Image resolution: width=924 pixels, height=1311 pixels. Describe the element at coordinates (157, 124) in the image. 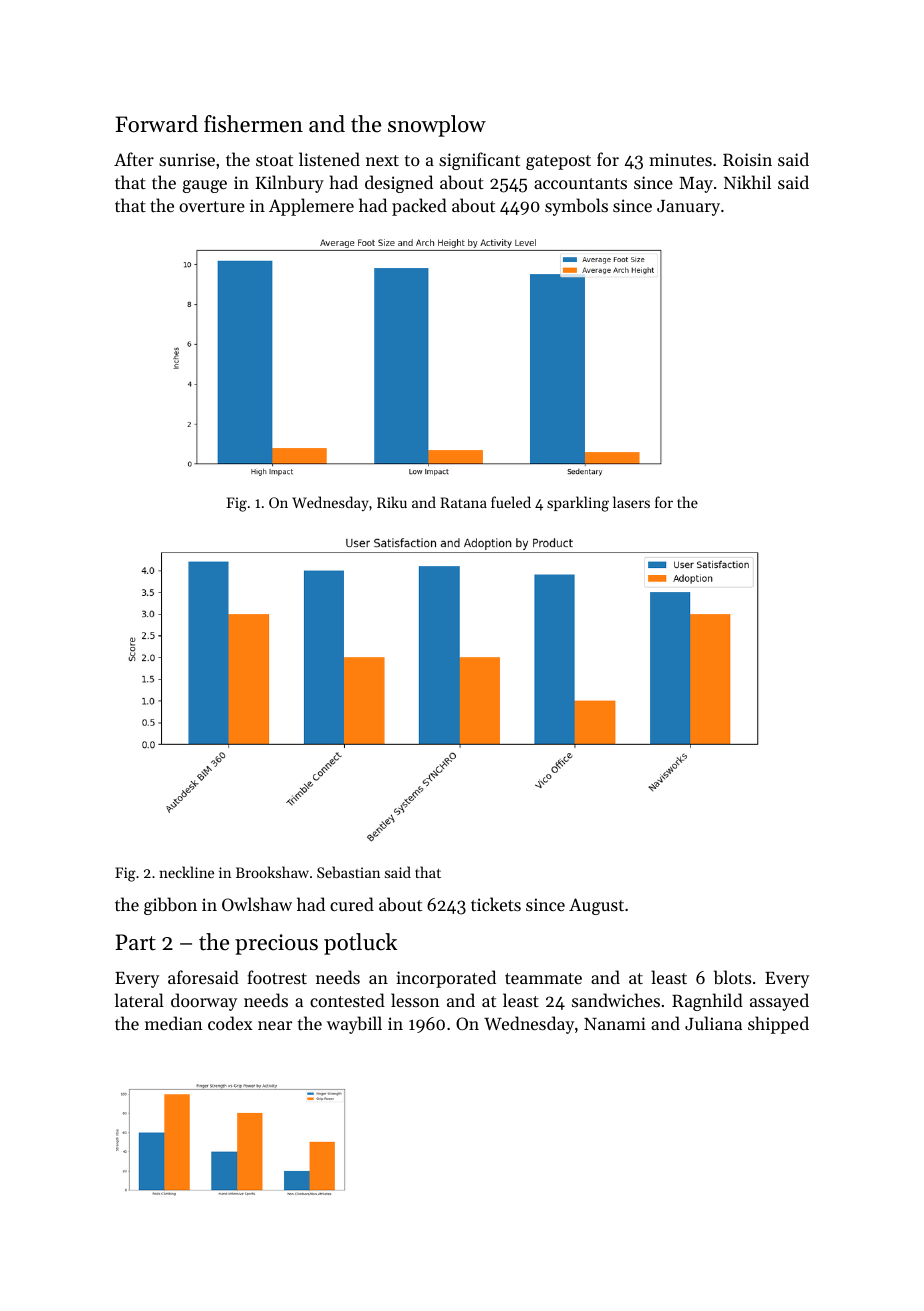

I see `Forward` at that location.
